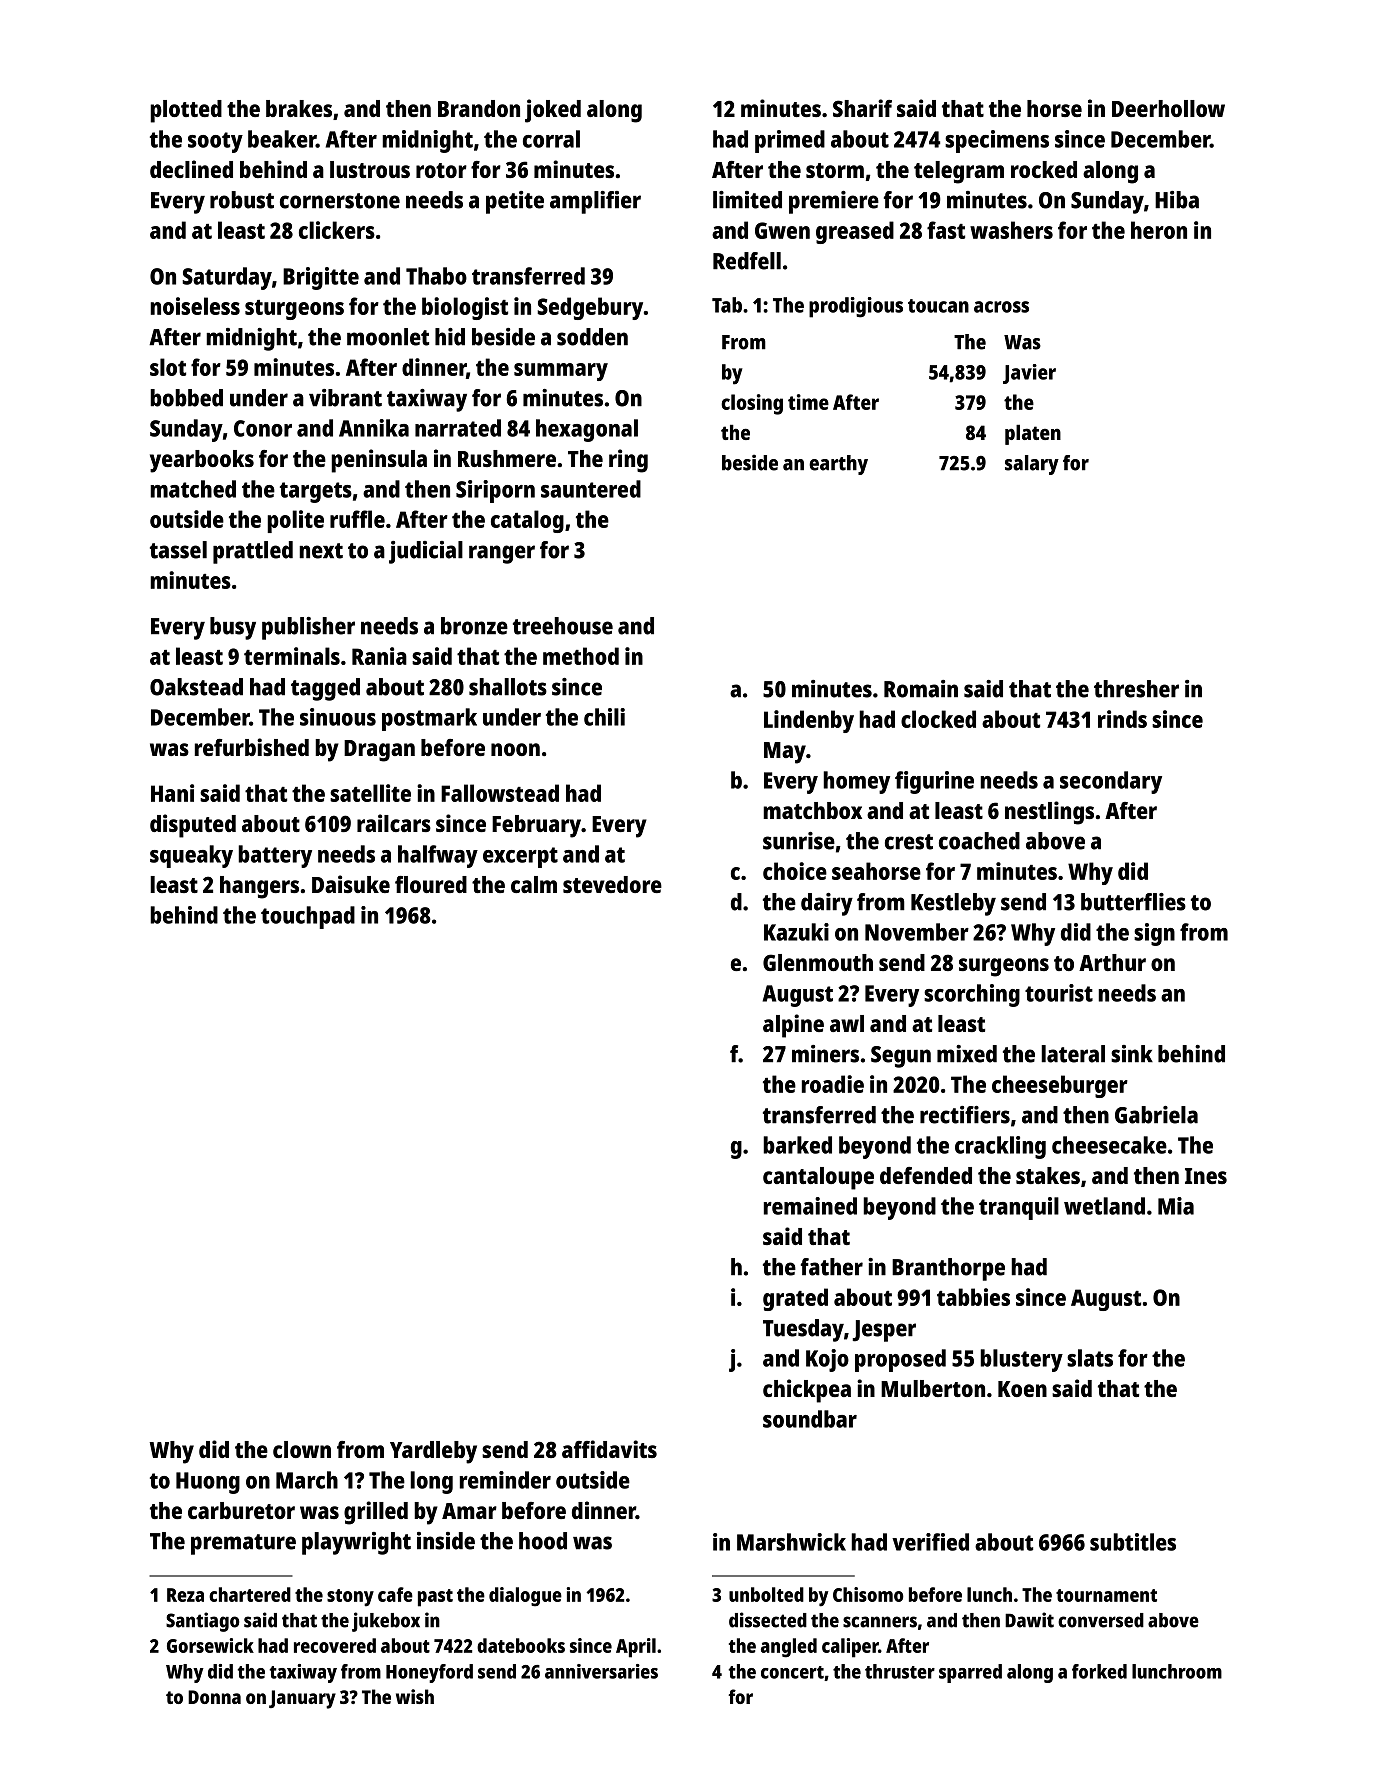  What do you see at coordinates (838, 465) in the image?
I see `earthy` at bounding box center [838, 465].
